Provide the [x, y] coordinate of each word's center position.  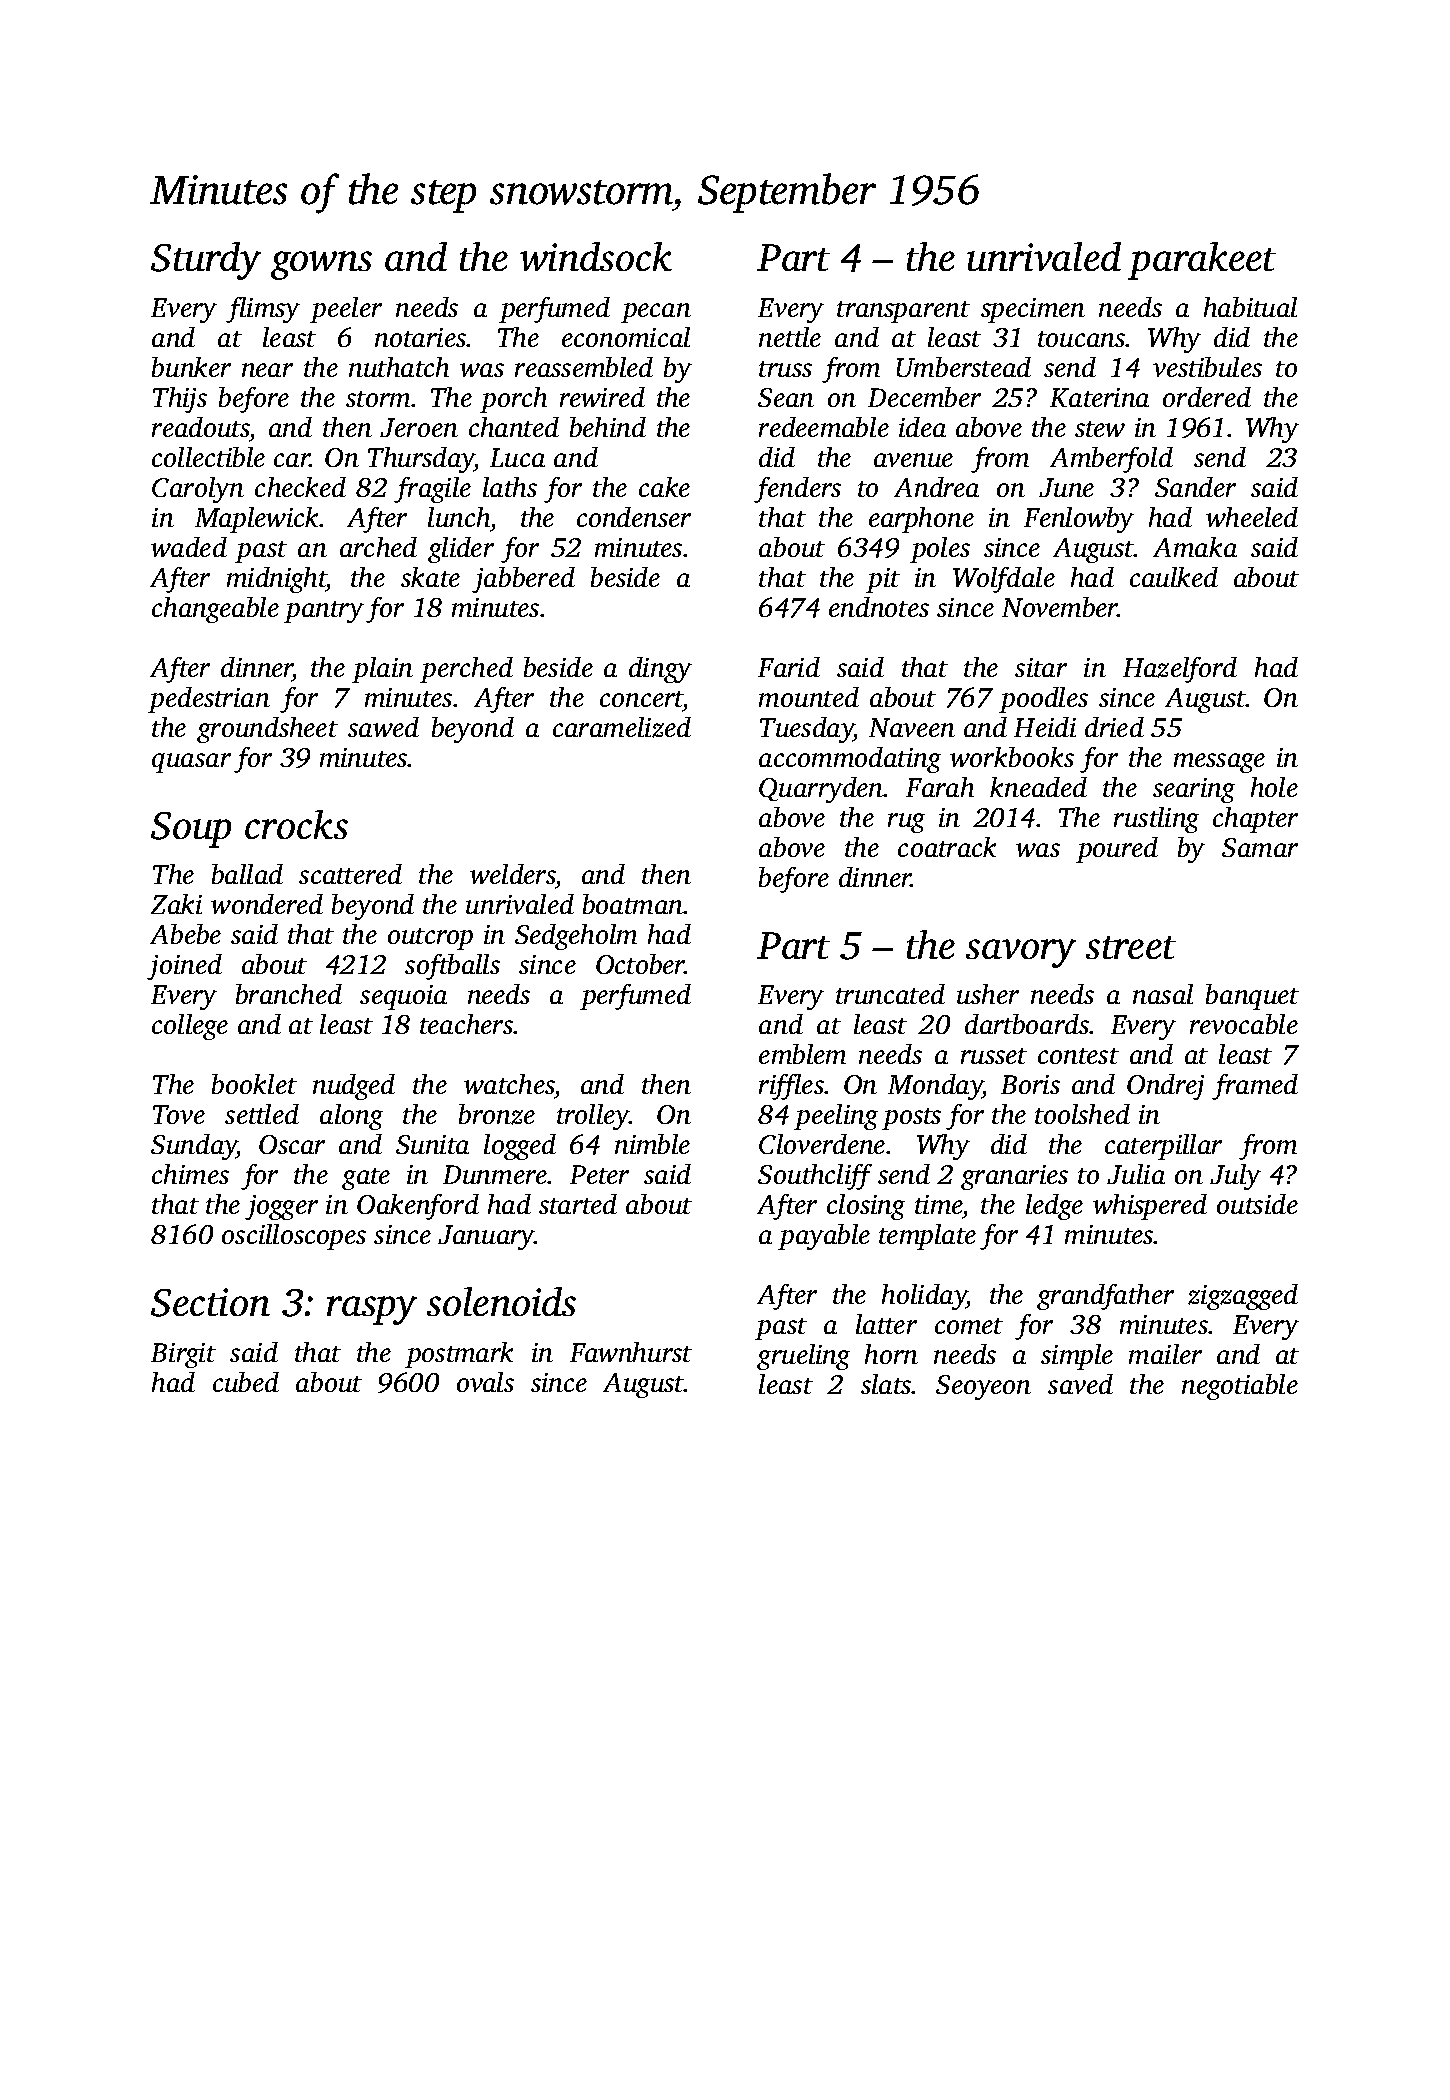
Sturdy [206, 261]
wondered [267, 904]
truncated [890, 994]
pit [883, 580]
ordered [1207, 397]
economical [626, 337]
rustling [1156, 820]
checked [300, 487]
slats [886, 1384]
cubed [246, 1382]
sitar [1041, 667]
